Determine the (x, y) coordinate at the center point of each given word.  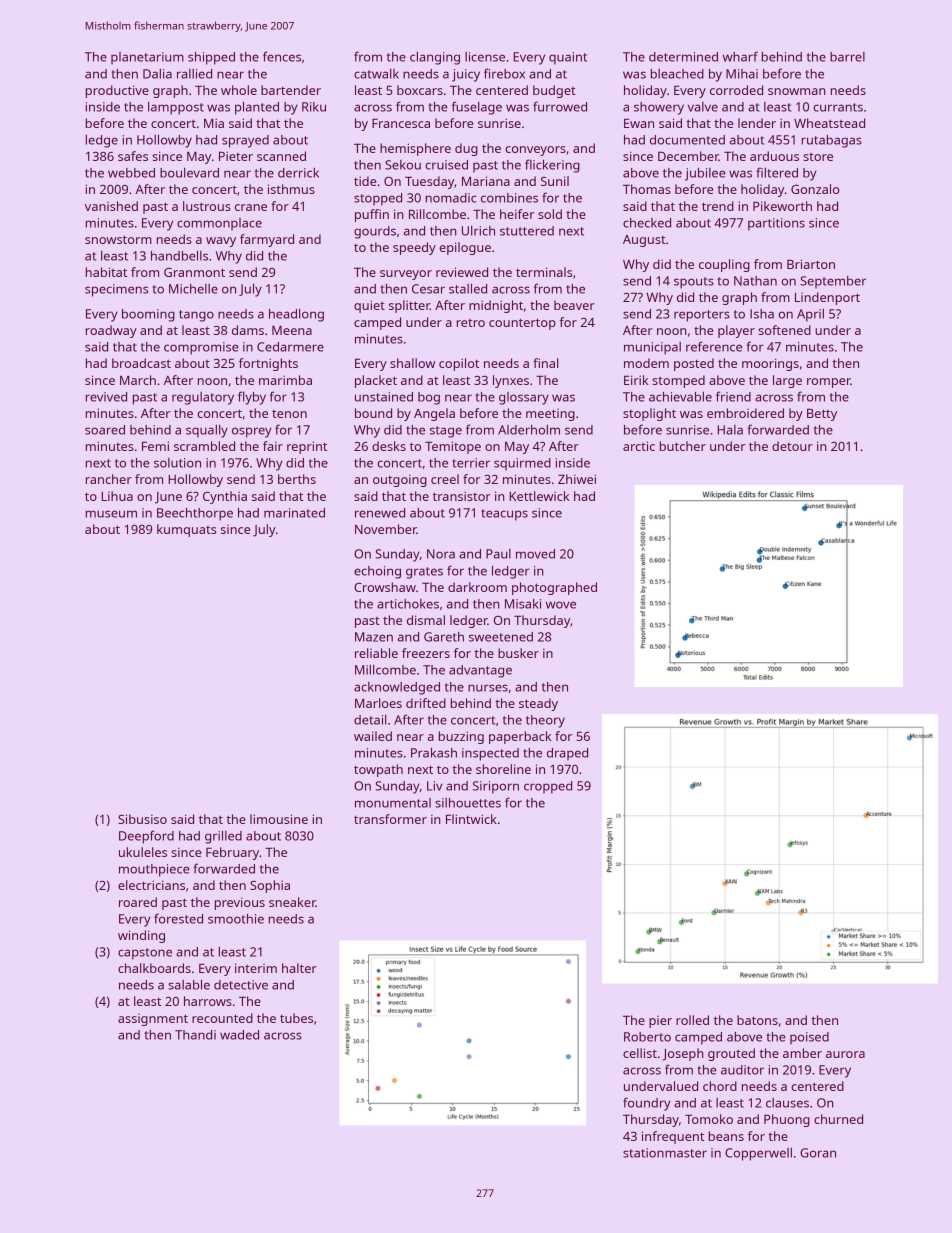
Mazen (374, 637)
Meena (292, 330)
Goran (818, 1153)
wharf (740, 56)
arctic (639, 446)
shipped (211, 58)
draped (567, 754)
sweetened (501, 637)
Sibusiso (142, 819)
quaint (568, 58)
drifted (426, 703)
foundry (646, 1104)
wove (561, 605)
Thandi (195, 1035)
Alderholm (529, 430)
